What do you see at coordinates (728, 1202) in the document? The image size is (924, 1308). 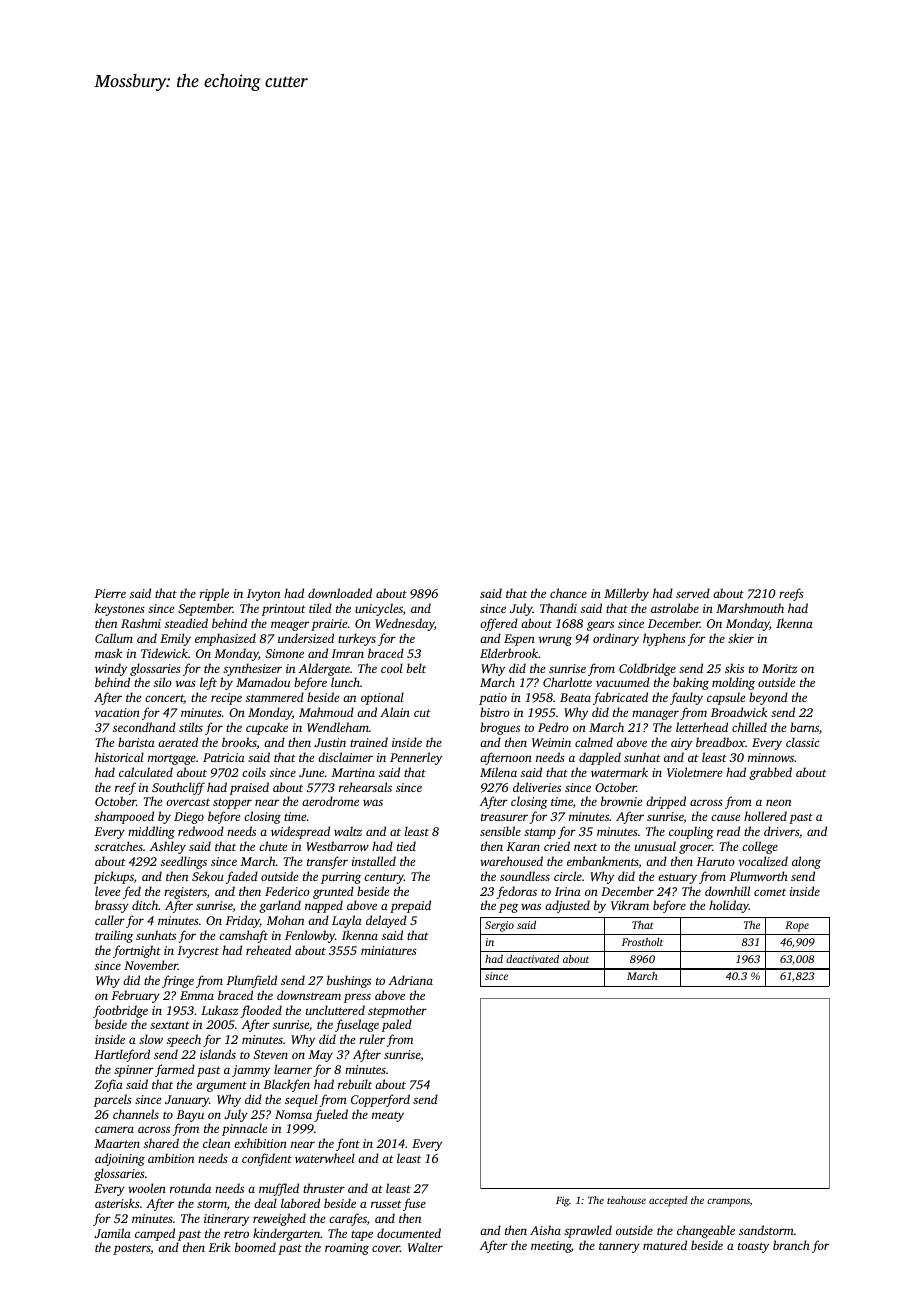 I see `crampons` at bounding box center [728, 1202].
